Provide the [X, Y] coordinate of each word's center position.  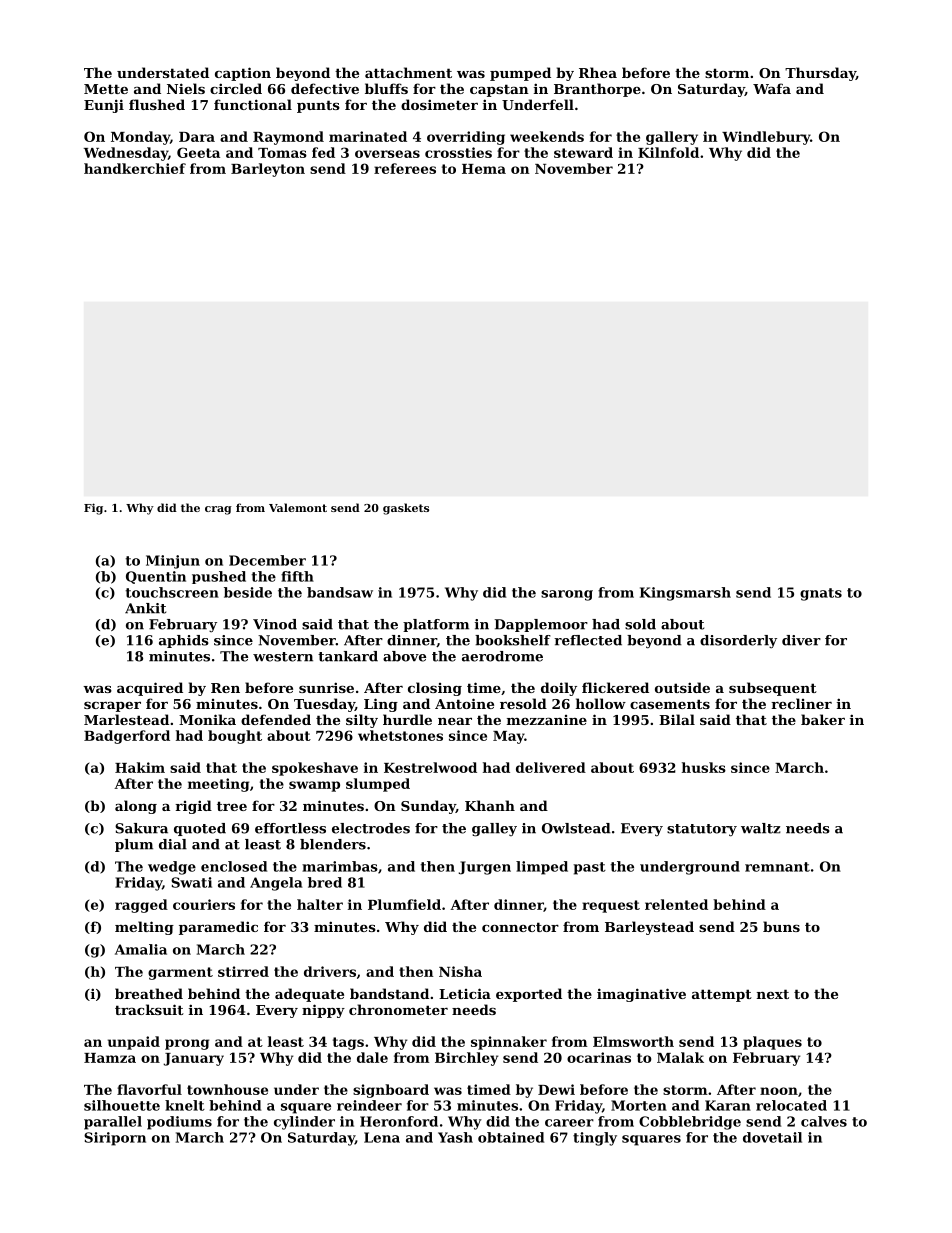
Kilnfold [668, 152]
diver [801, 640]
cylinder [304, 1123]
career [569, 1123]
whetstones [400, 735]
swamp [314, 786]
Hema [484, 169]
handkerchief [135, 168]
